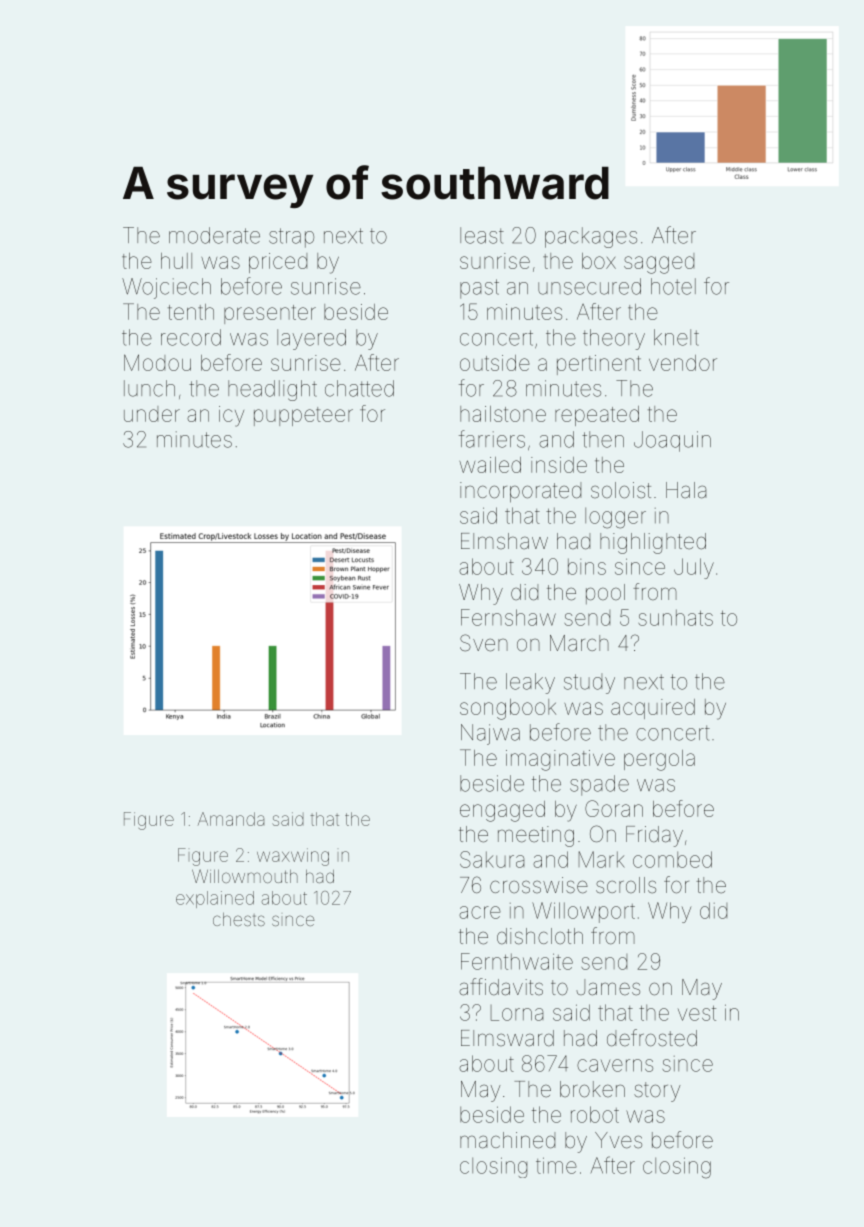  What do you see at coordinates (231, 819) in the page?
I see `Amanda` at bounding box center [231, 819].
